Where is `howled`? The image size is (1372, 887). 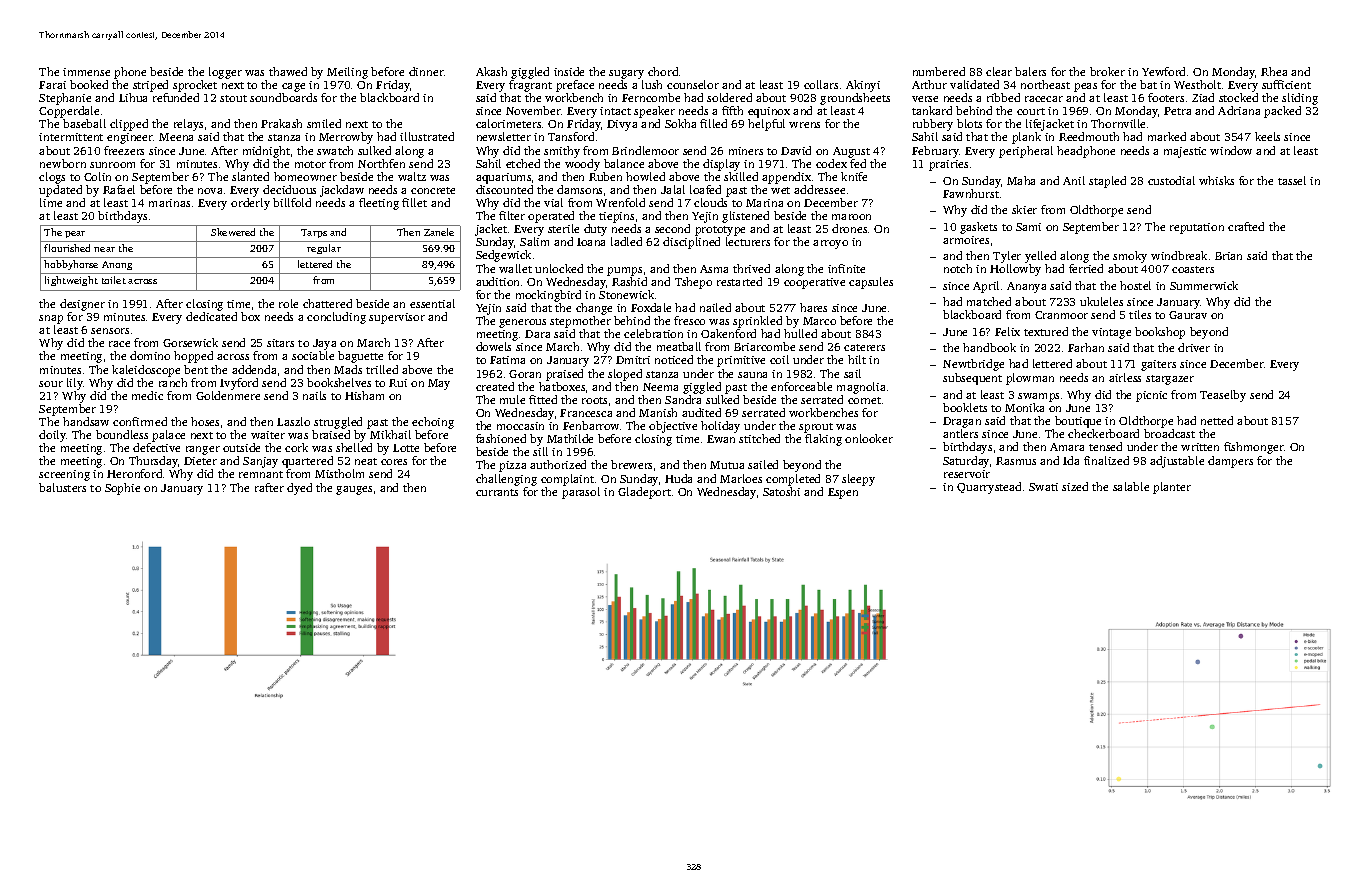 howled is located at coordinates (645, 176).
